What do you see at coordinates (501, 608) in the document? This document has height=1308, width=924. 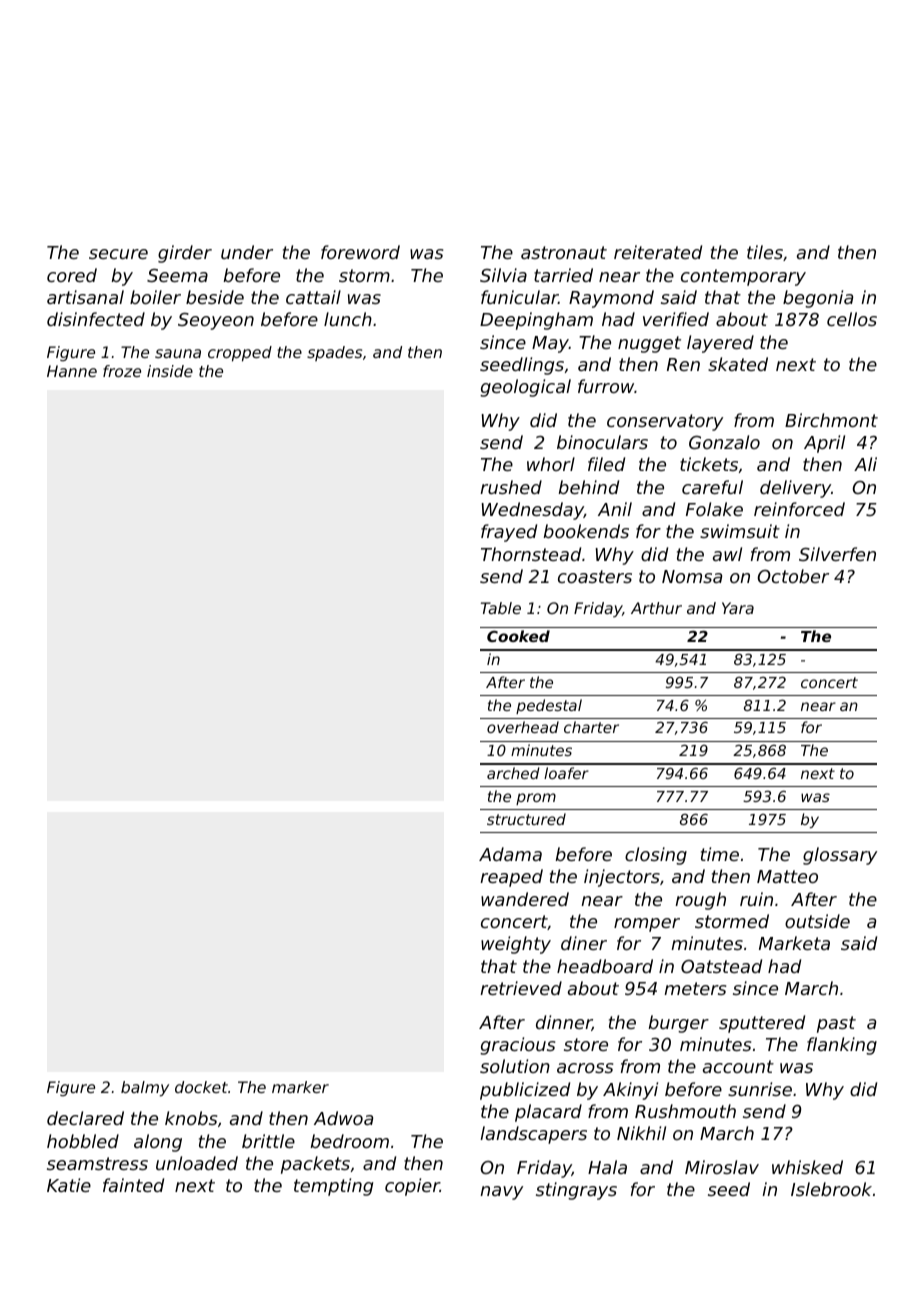 I see `Table` at bounding box center [501, 608].
